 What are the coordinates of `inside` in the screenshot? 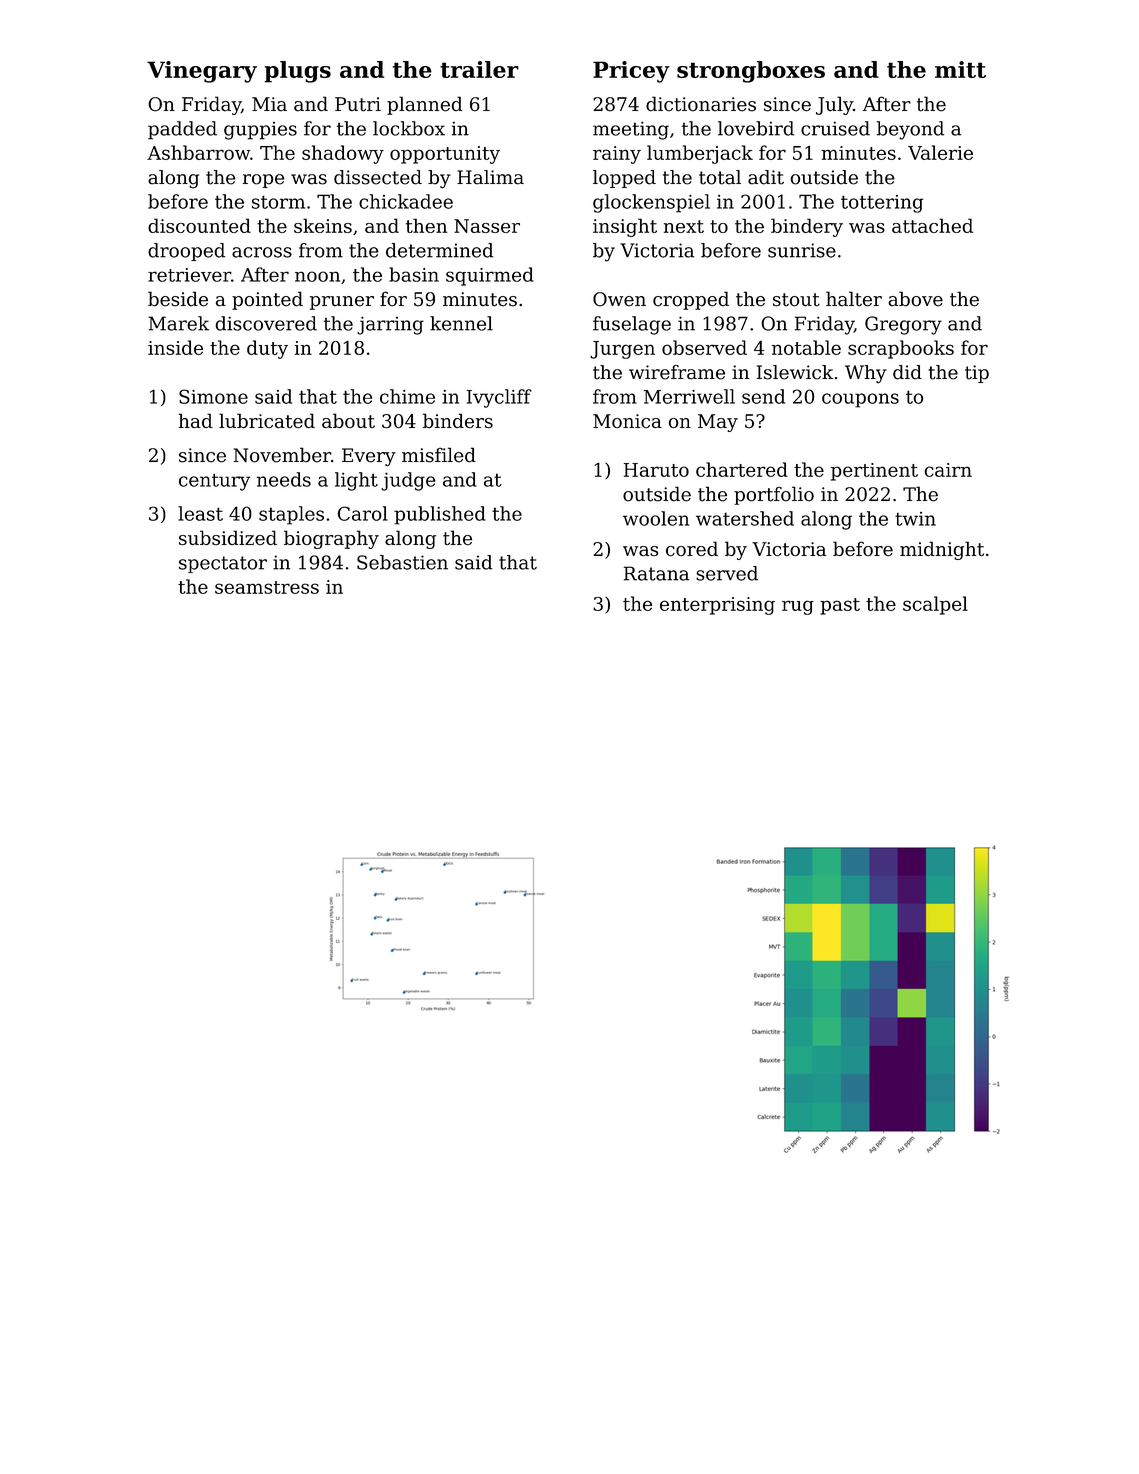 It's located at (175, 347).
